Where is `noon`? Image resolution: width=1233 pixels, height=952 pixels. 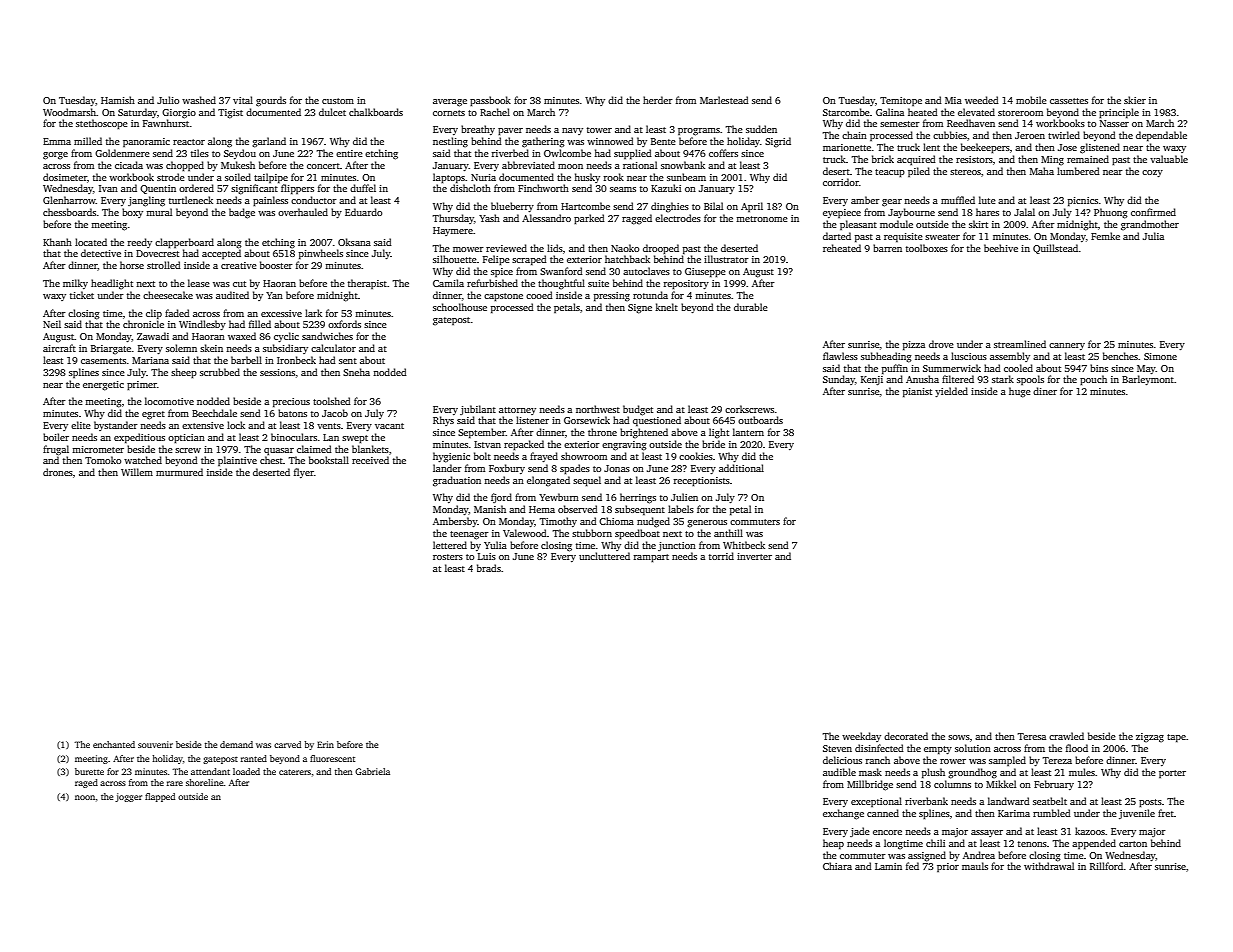
noon is located at coordinates (85, 797).
